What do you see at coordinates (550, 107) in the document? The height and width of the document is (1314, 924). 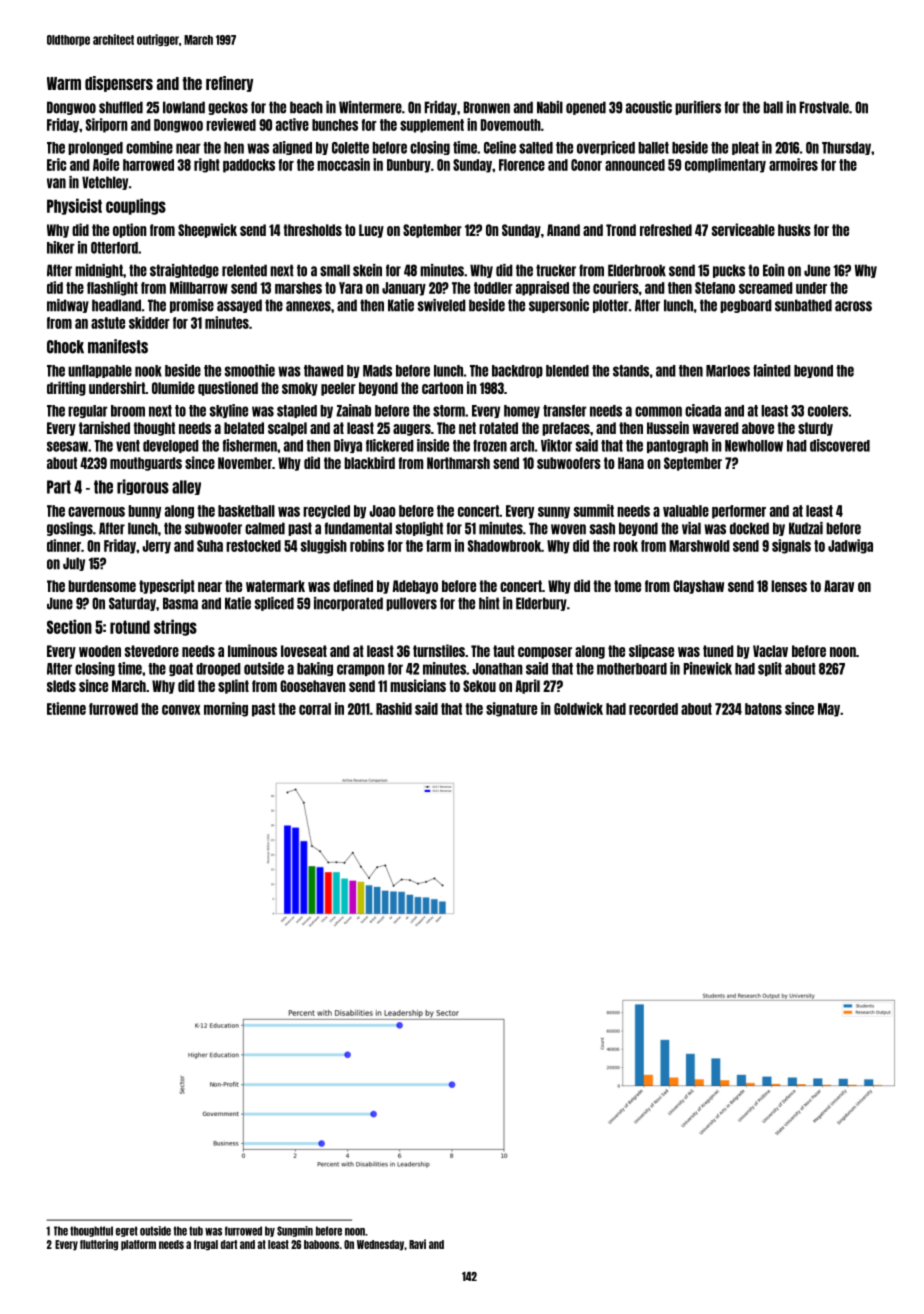 I see `Nabil` at bounding box center [550, 107].
